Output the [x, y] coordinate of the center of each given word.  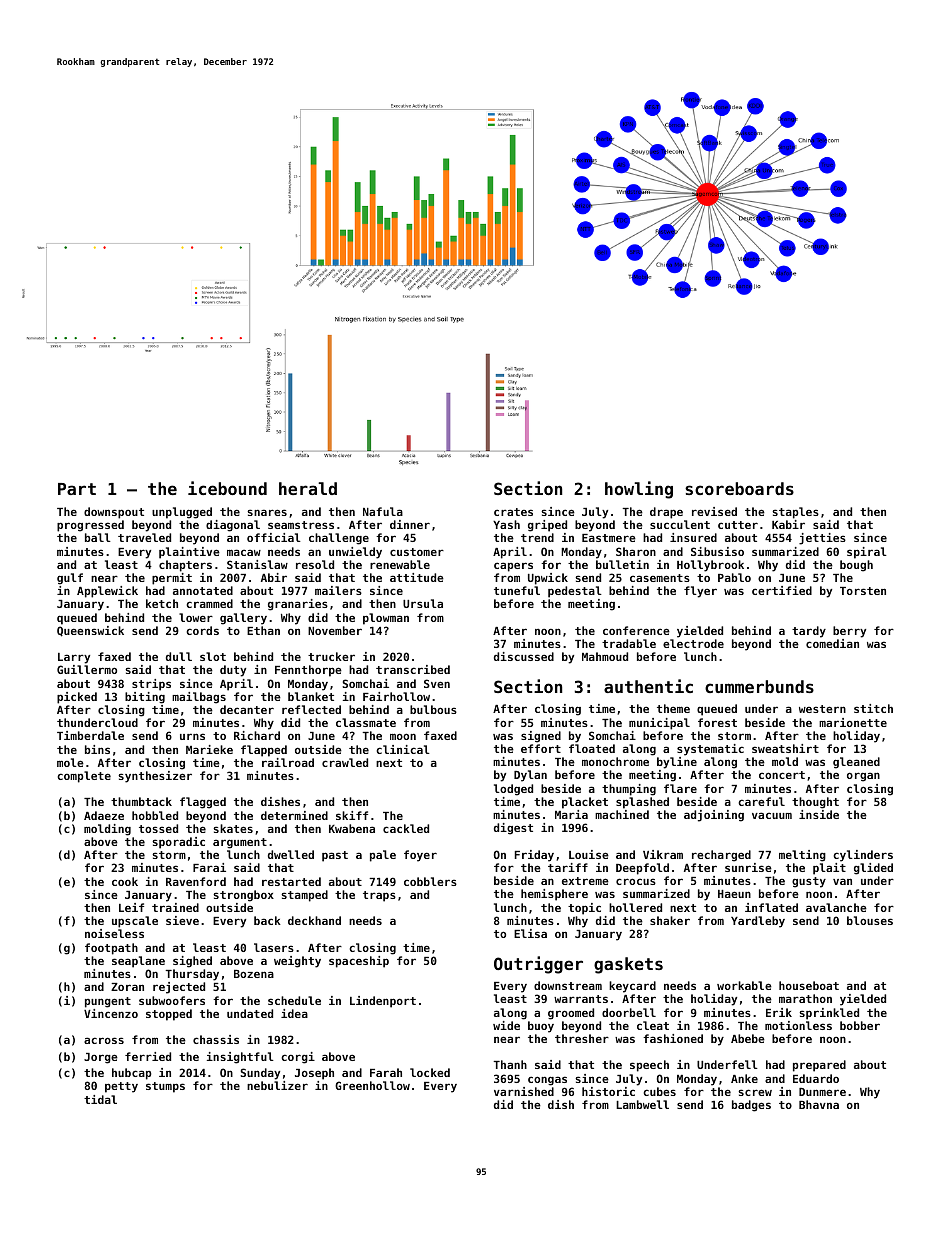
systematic [710, 750]
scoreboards [739, 488]
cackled [406, 828]
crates [513, 512]
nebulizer [277, 1085]
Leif [131, 907]
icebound [227, 488]
